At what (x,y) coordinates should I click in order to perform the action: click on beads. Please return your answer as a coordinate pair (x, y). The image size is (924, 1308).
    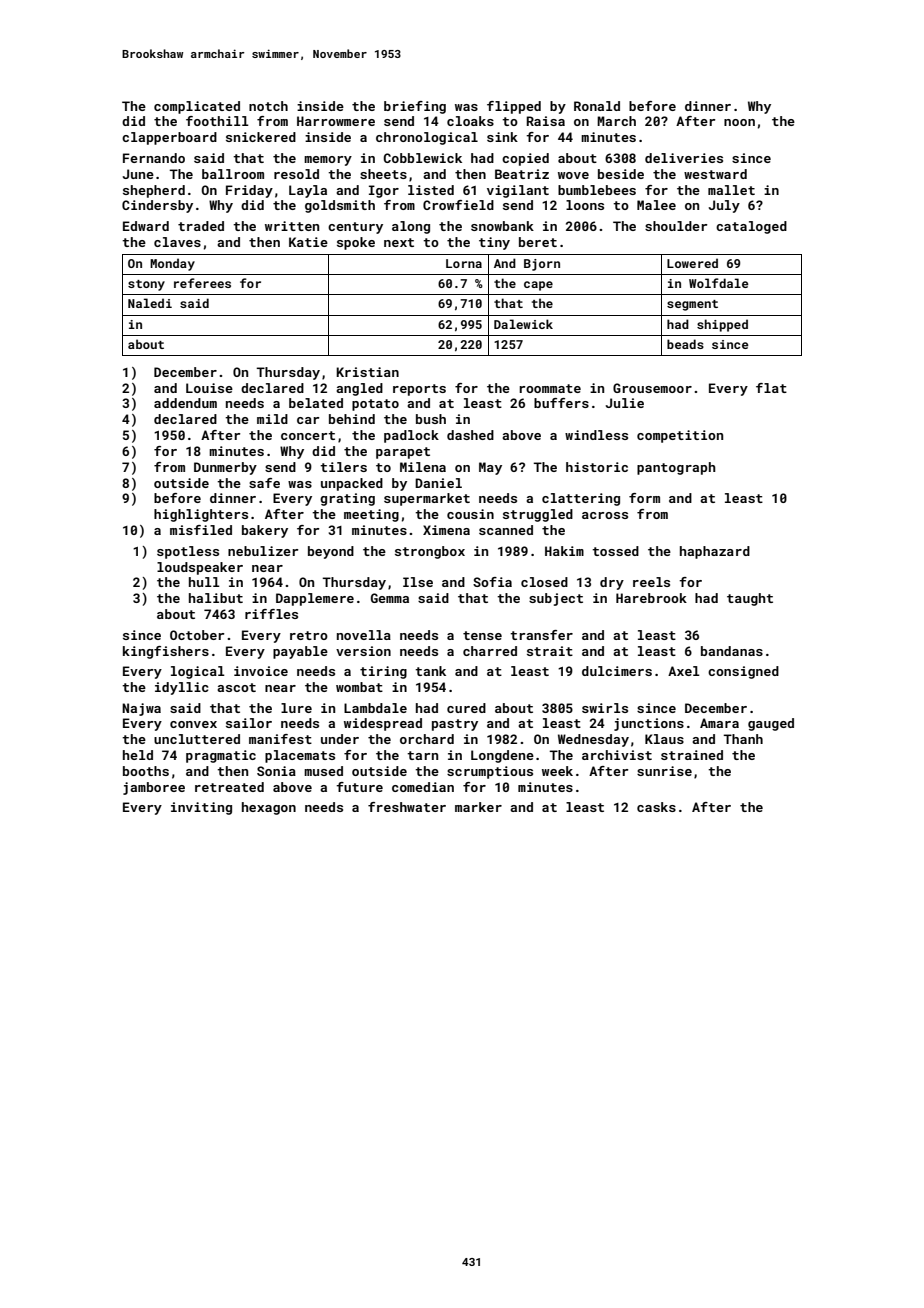
    Looking at the image, I should click on (685, 344).
